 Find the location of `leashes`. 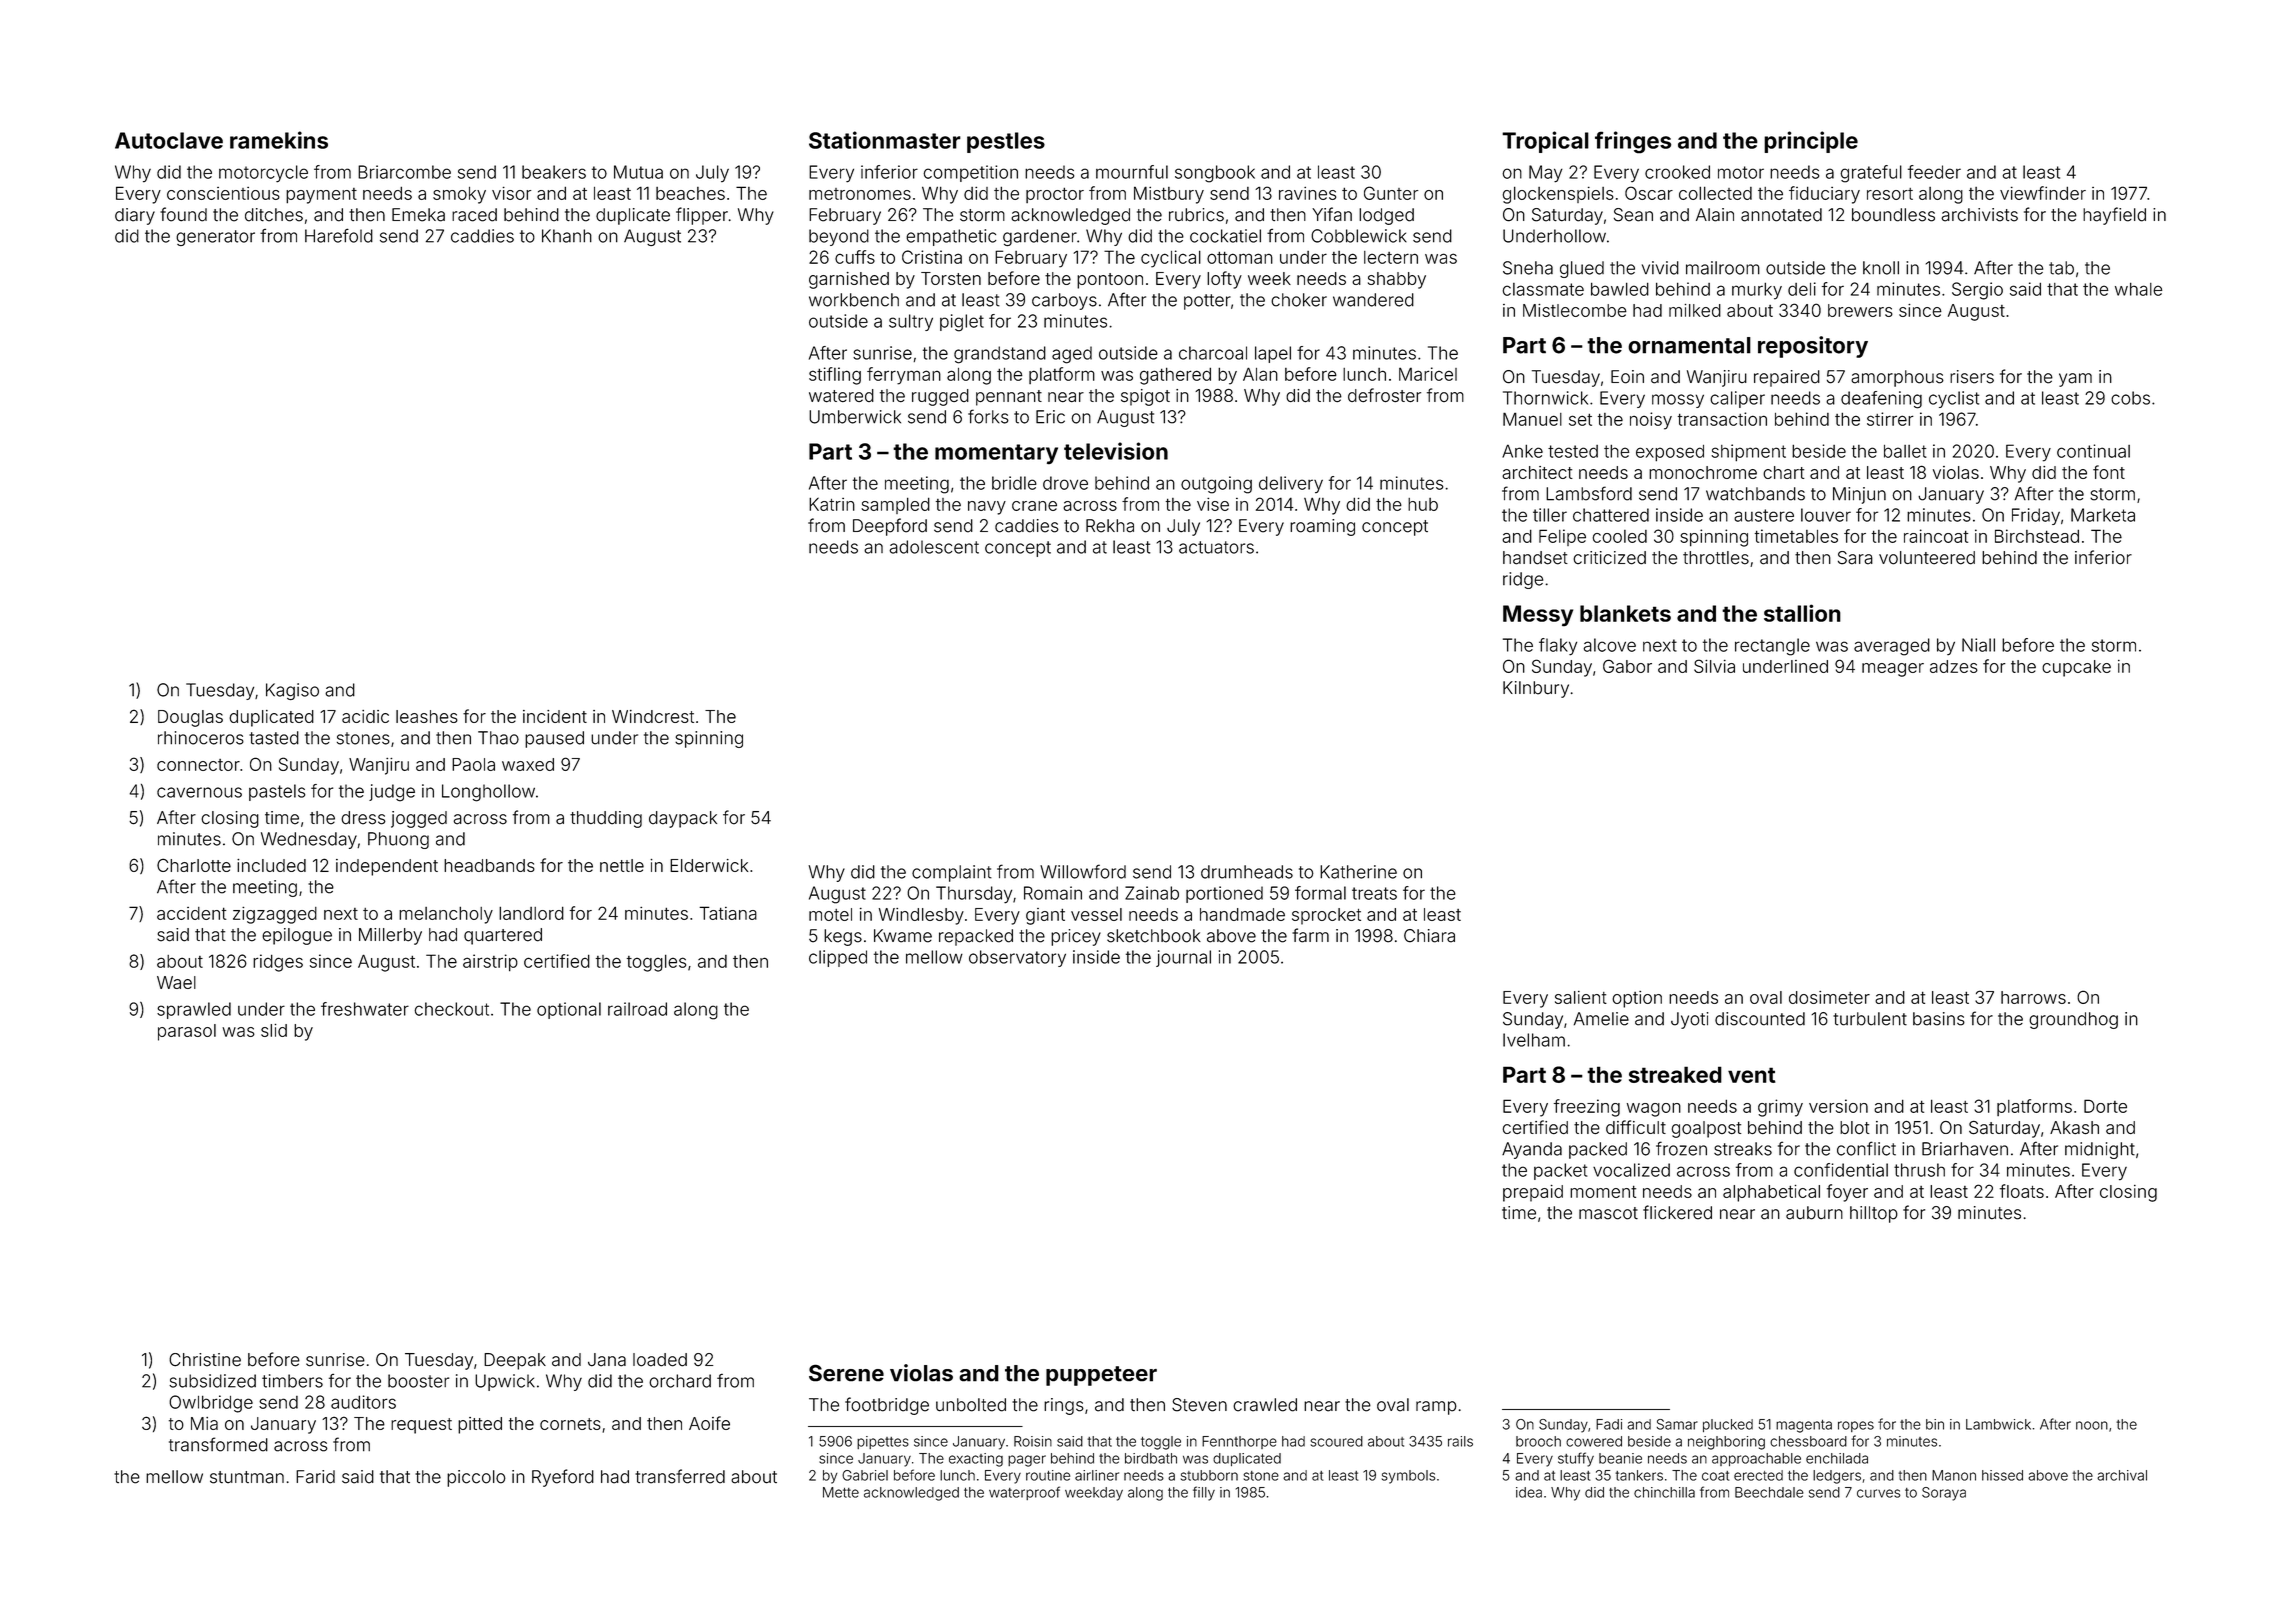

leashes is located at coordinates (427, 716).
